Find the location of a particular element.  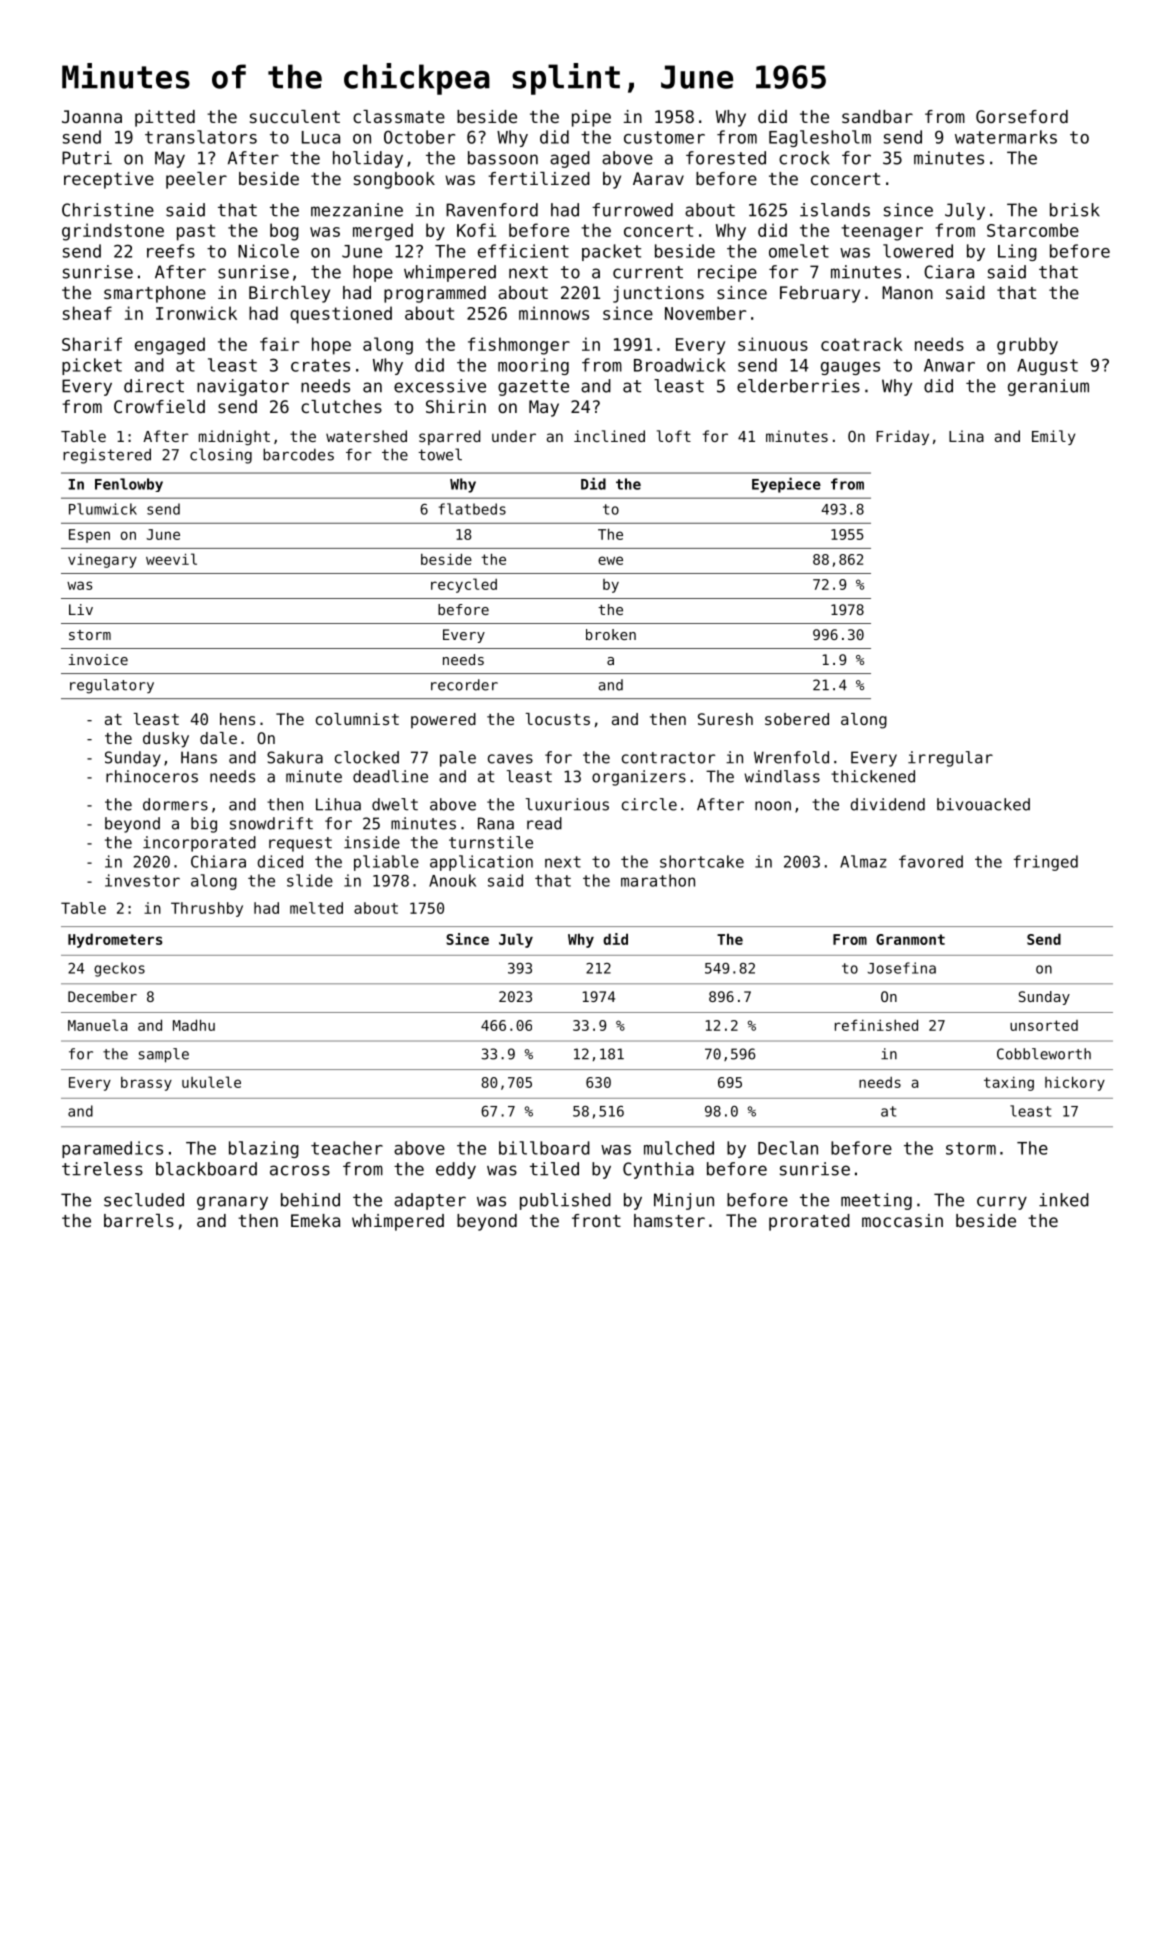

sandbar is located at coordinates (877, 116).
